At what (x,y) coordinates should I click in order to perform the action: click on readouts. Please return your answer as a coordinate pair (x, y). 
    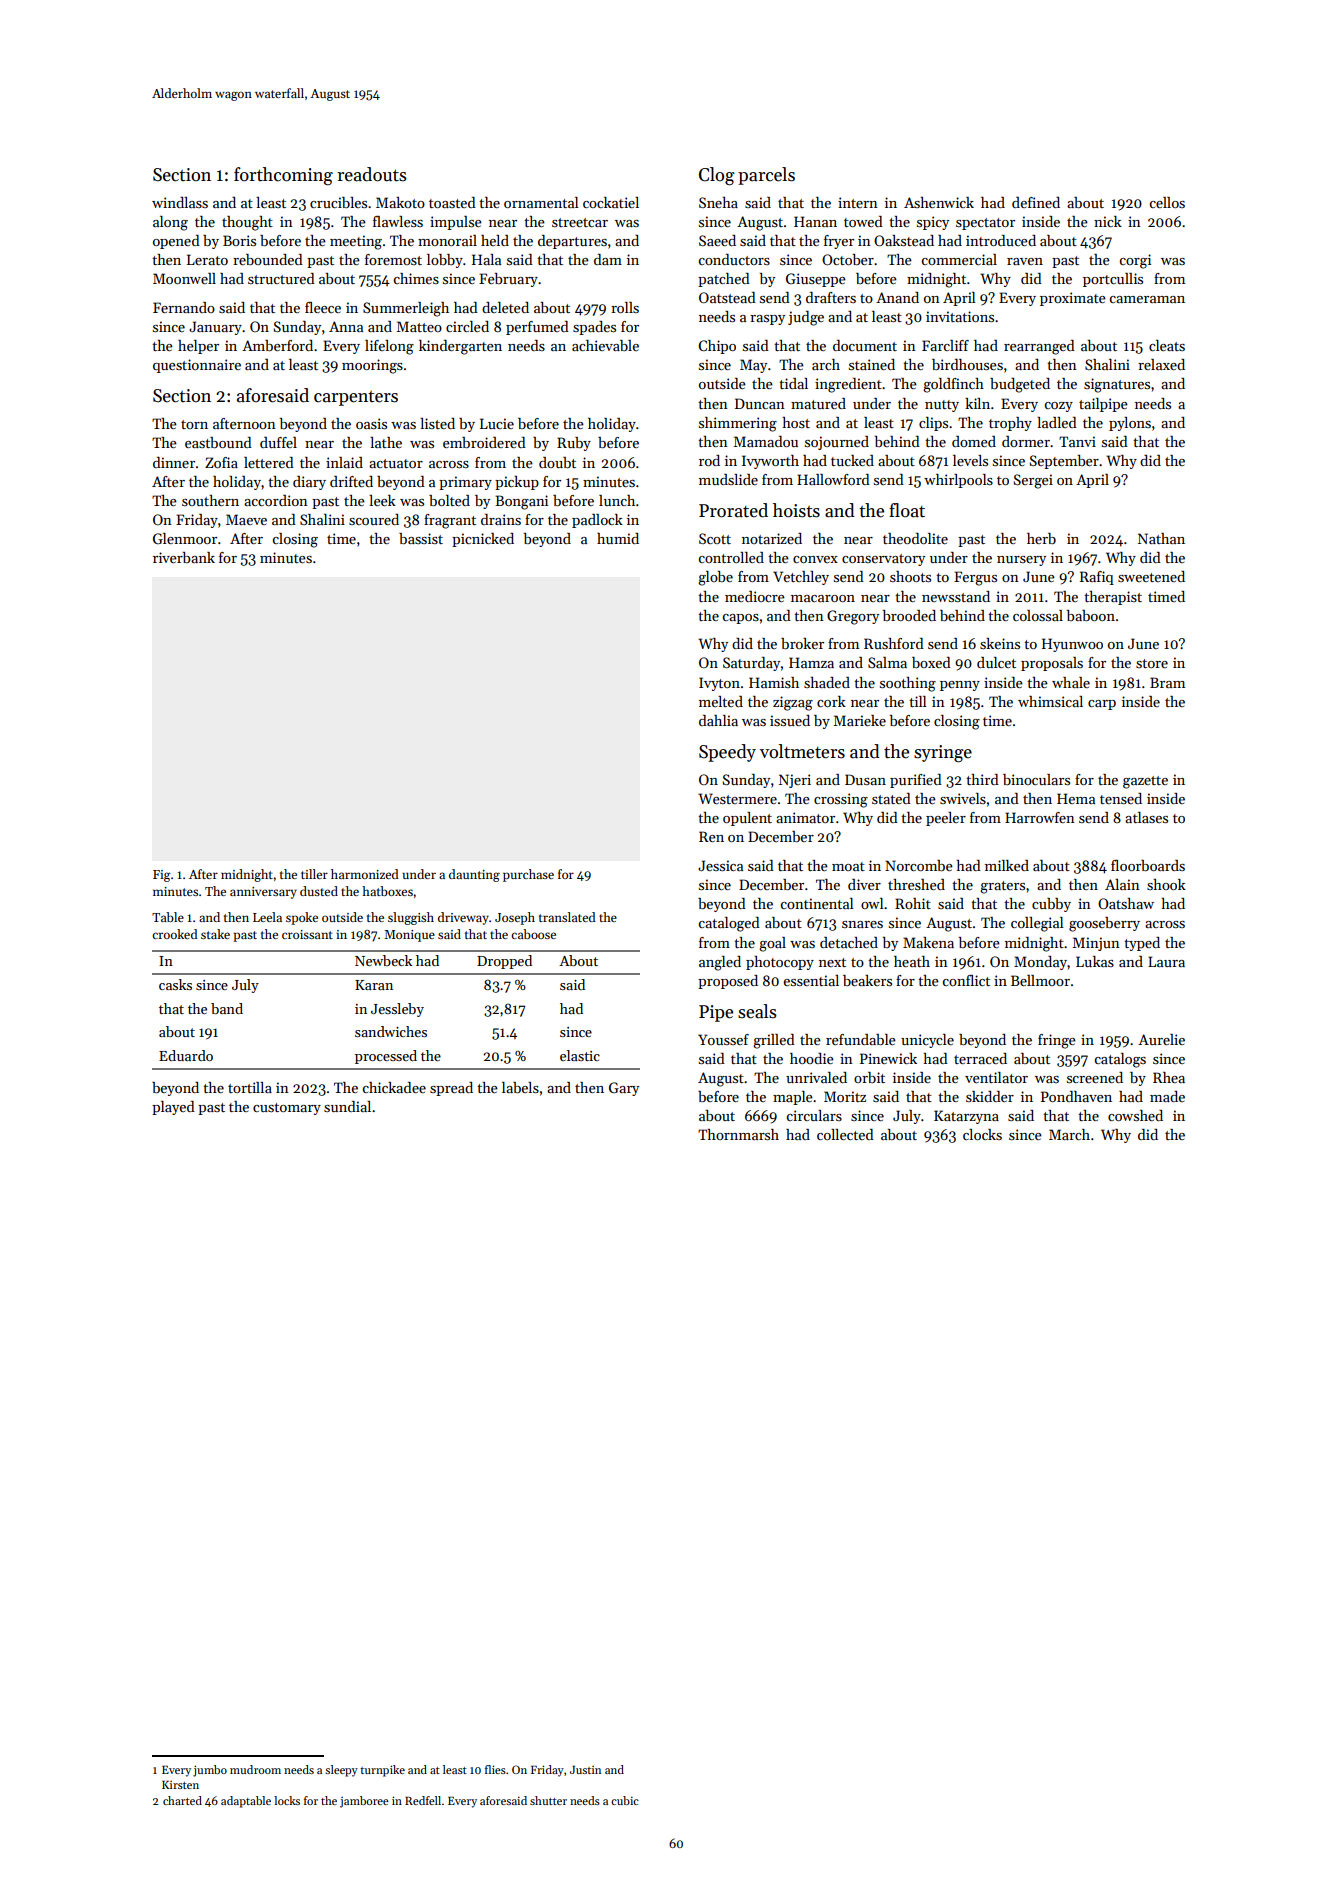
    Looking at the image, I should click on (372, 174).
